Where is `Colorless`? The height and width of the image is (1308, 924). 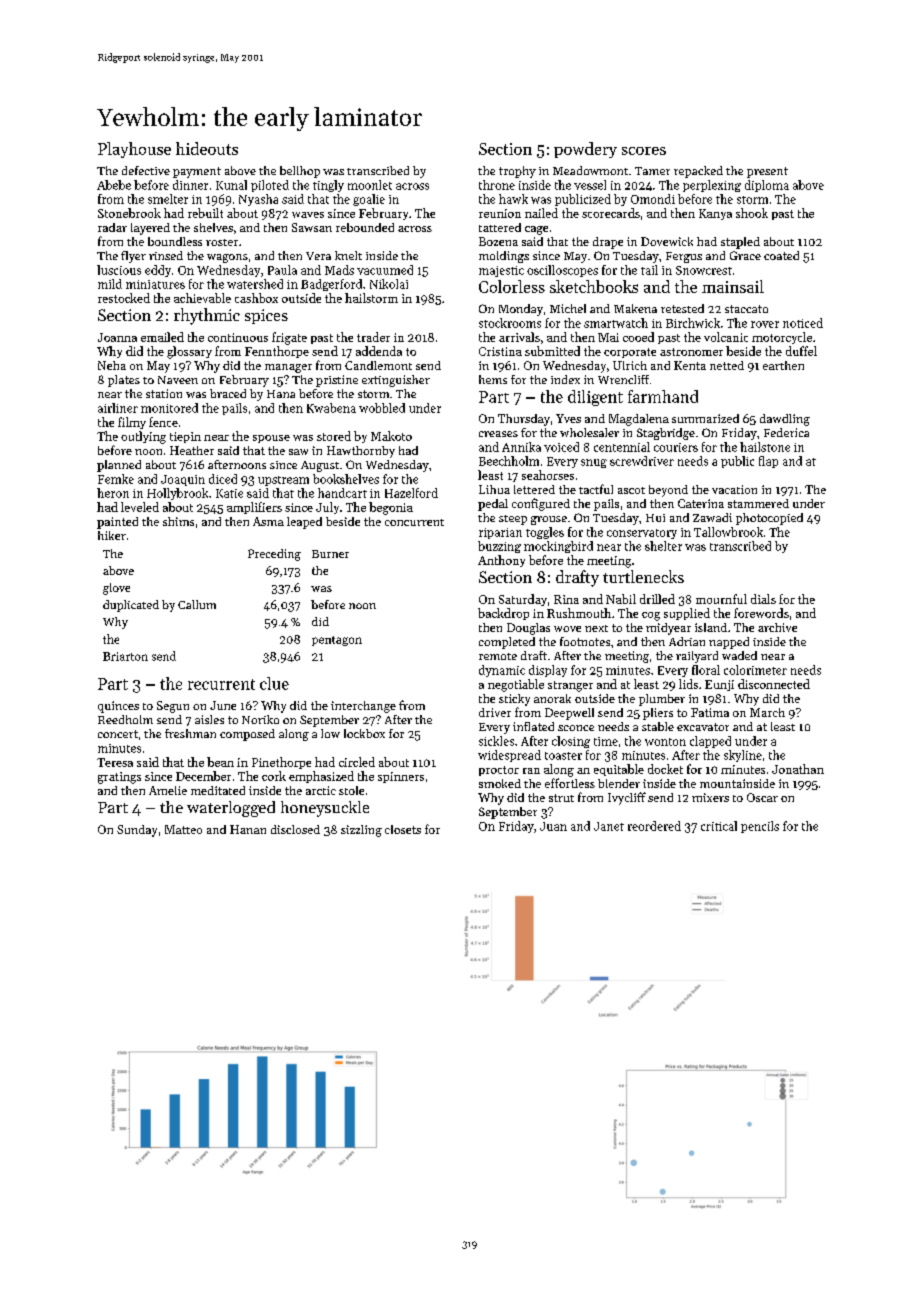
Colorless is located at coordinates (512, 286).
